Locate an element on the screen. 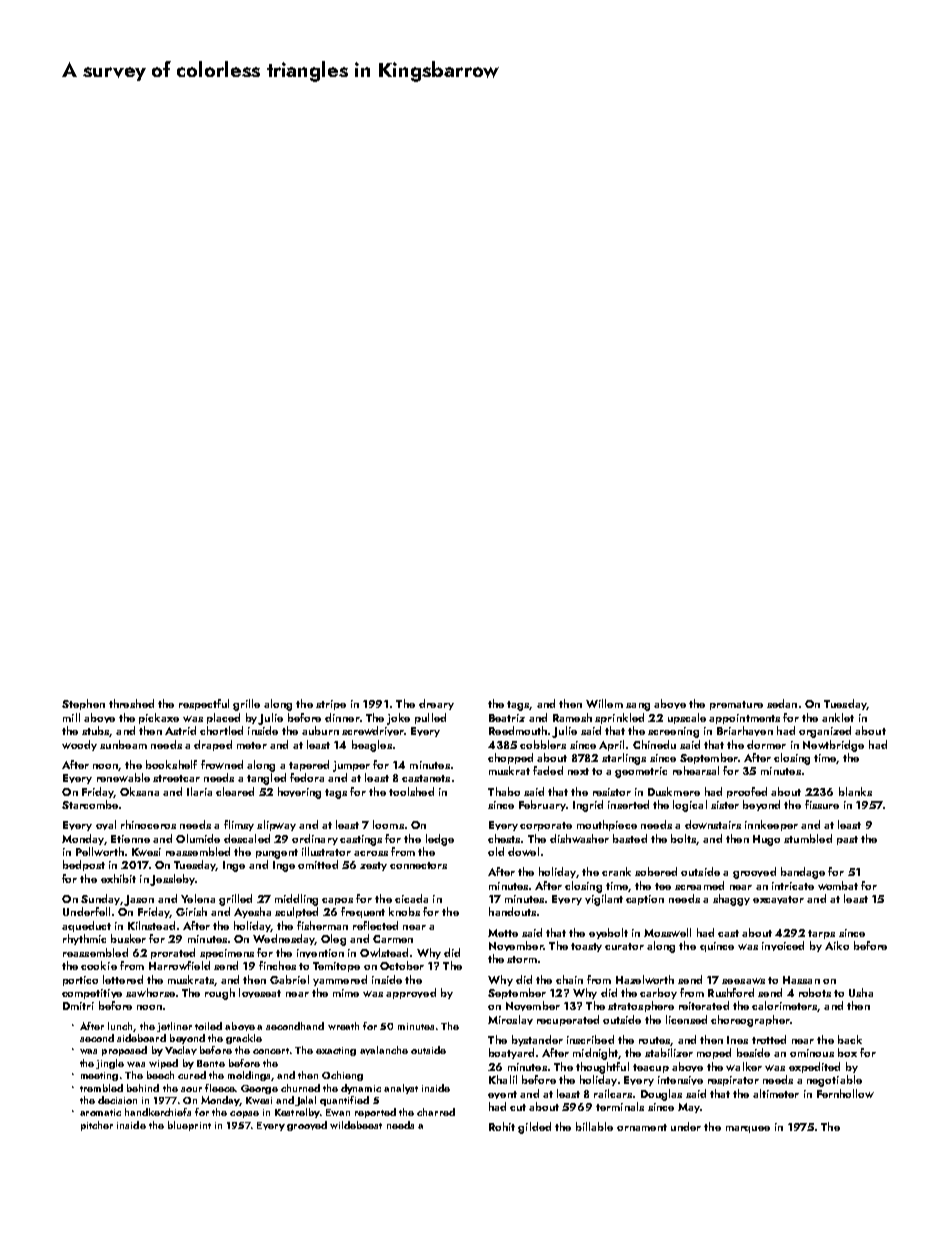 The height and width of the screenshot is (1233, 952). pungent is located at coordinates (277, 854).
